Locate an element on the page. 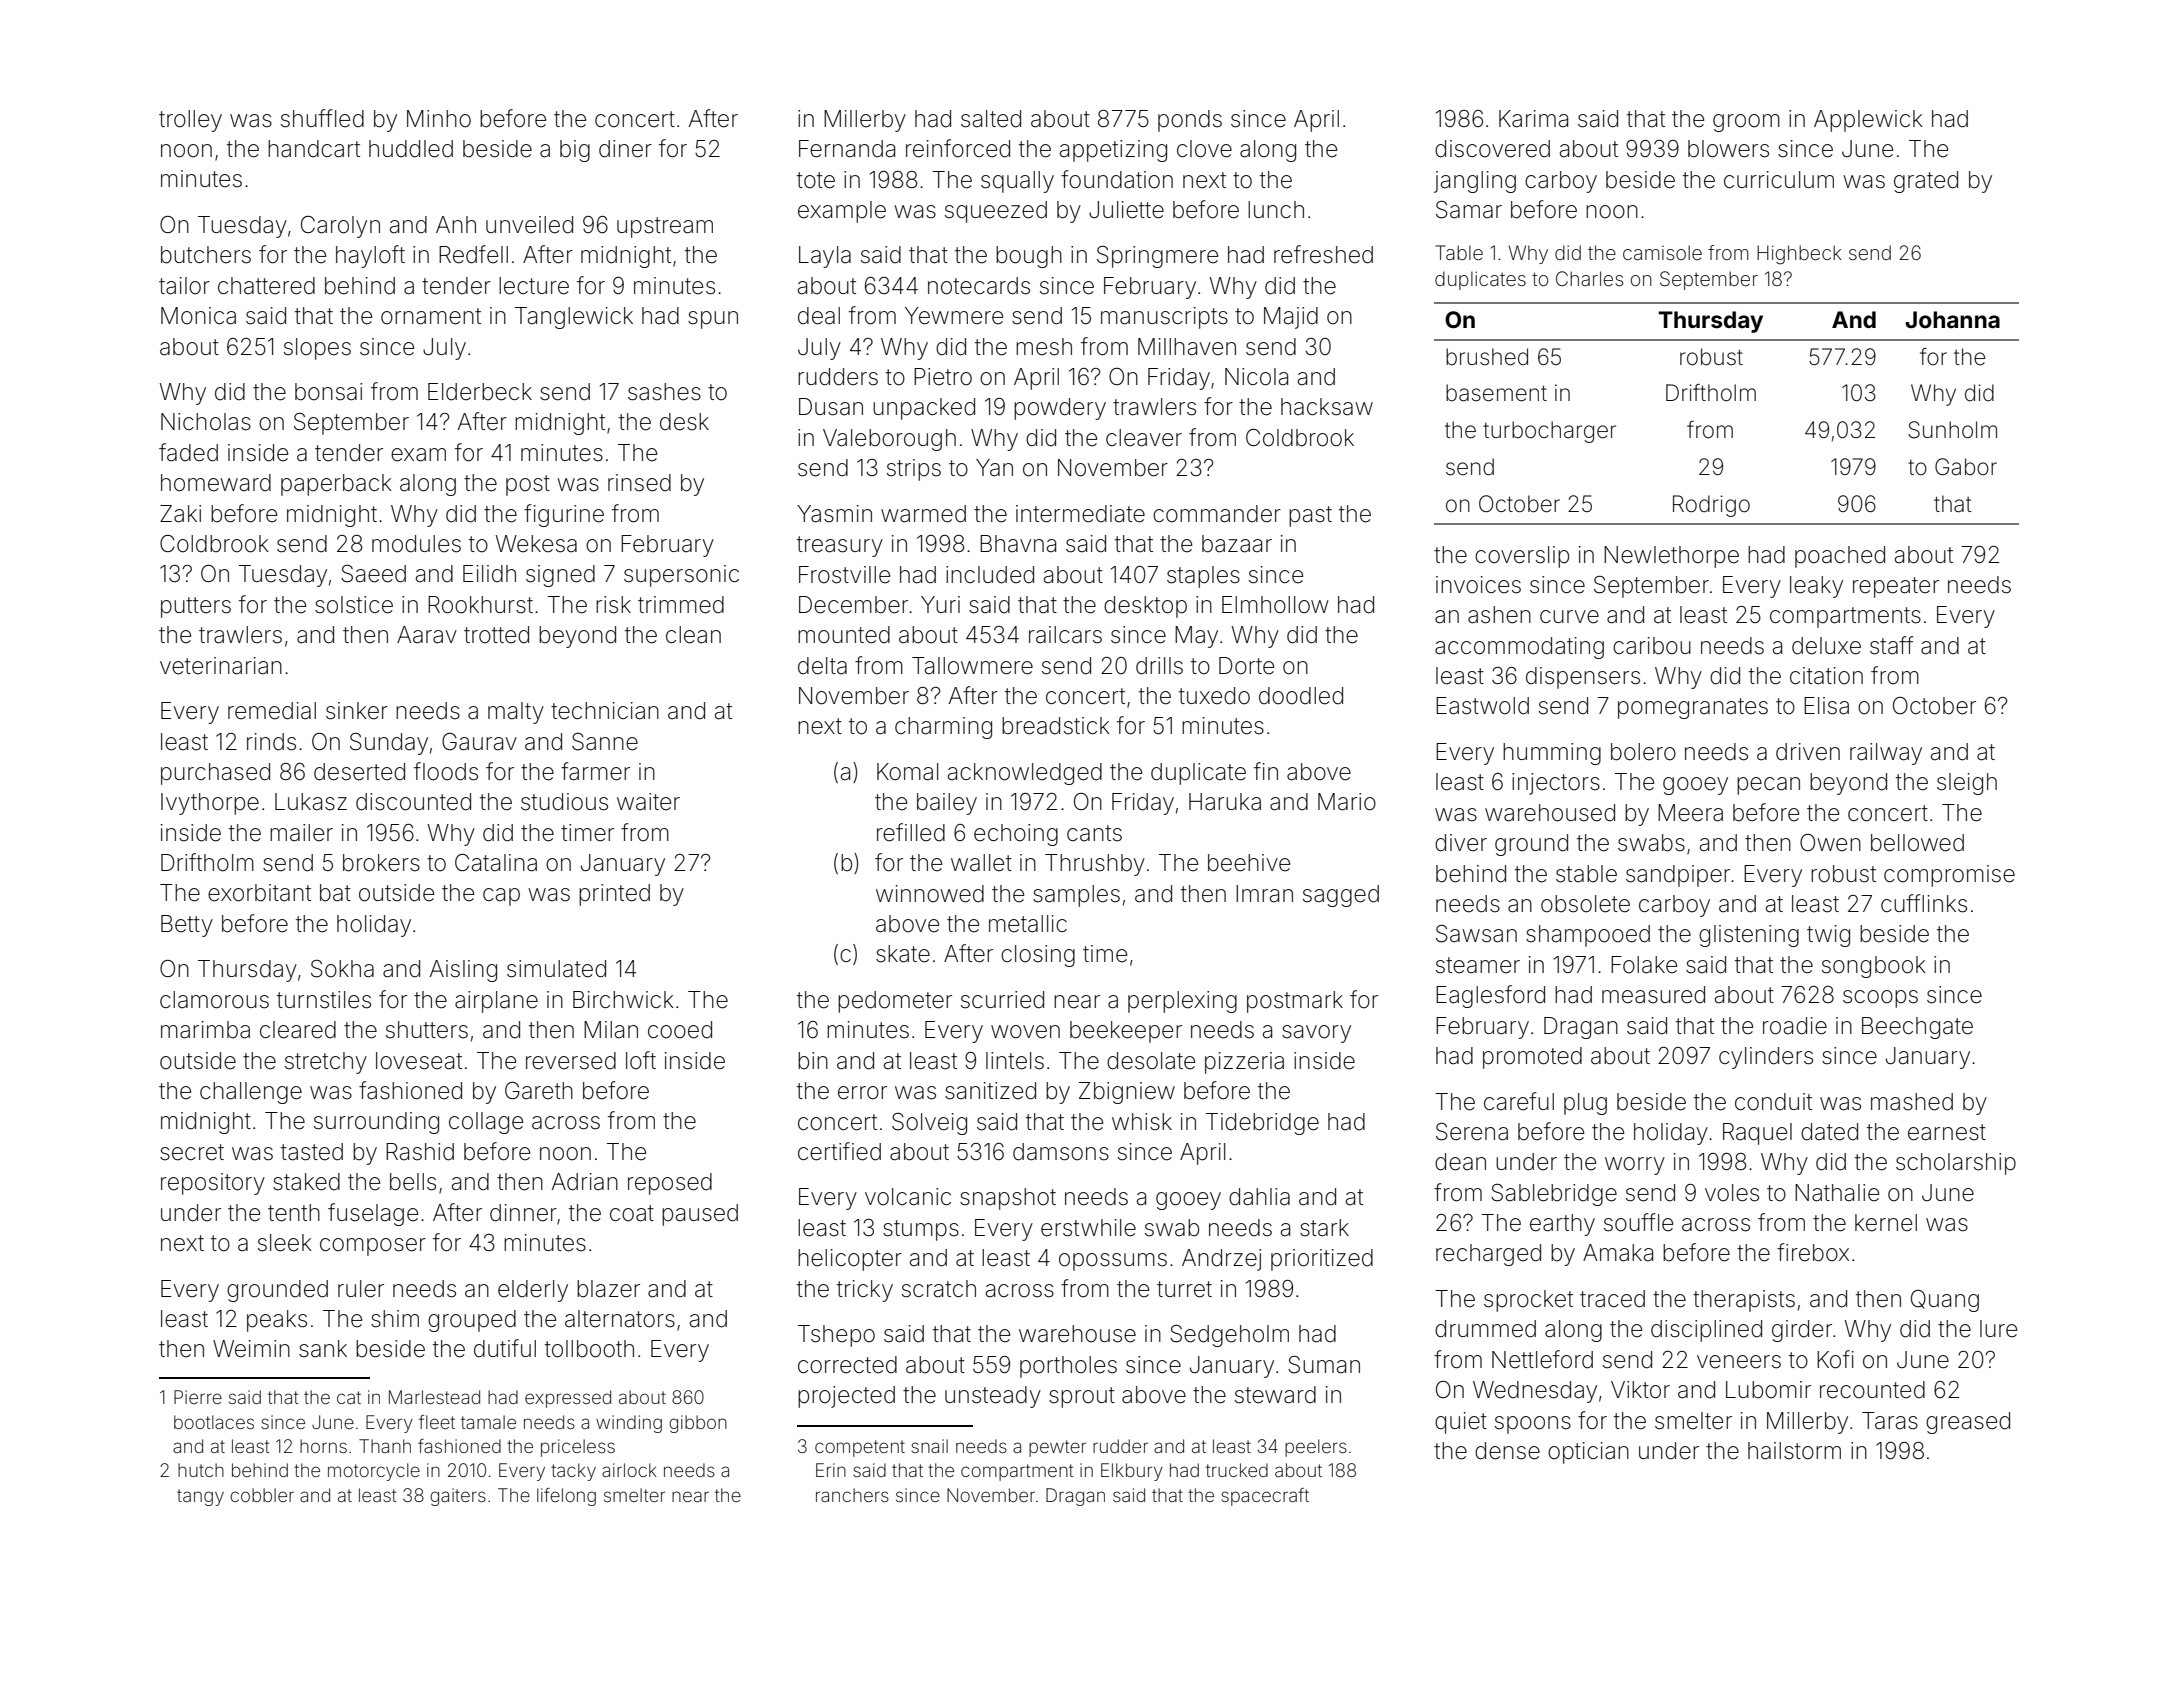 The width and height of the page is (2178, 1683). grated is located at coordinates (1926, 182).
